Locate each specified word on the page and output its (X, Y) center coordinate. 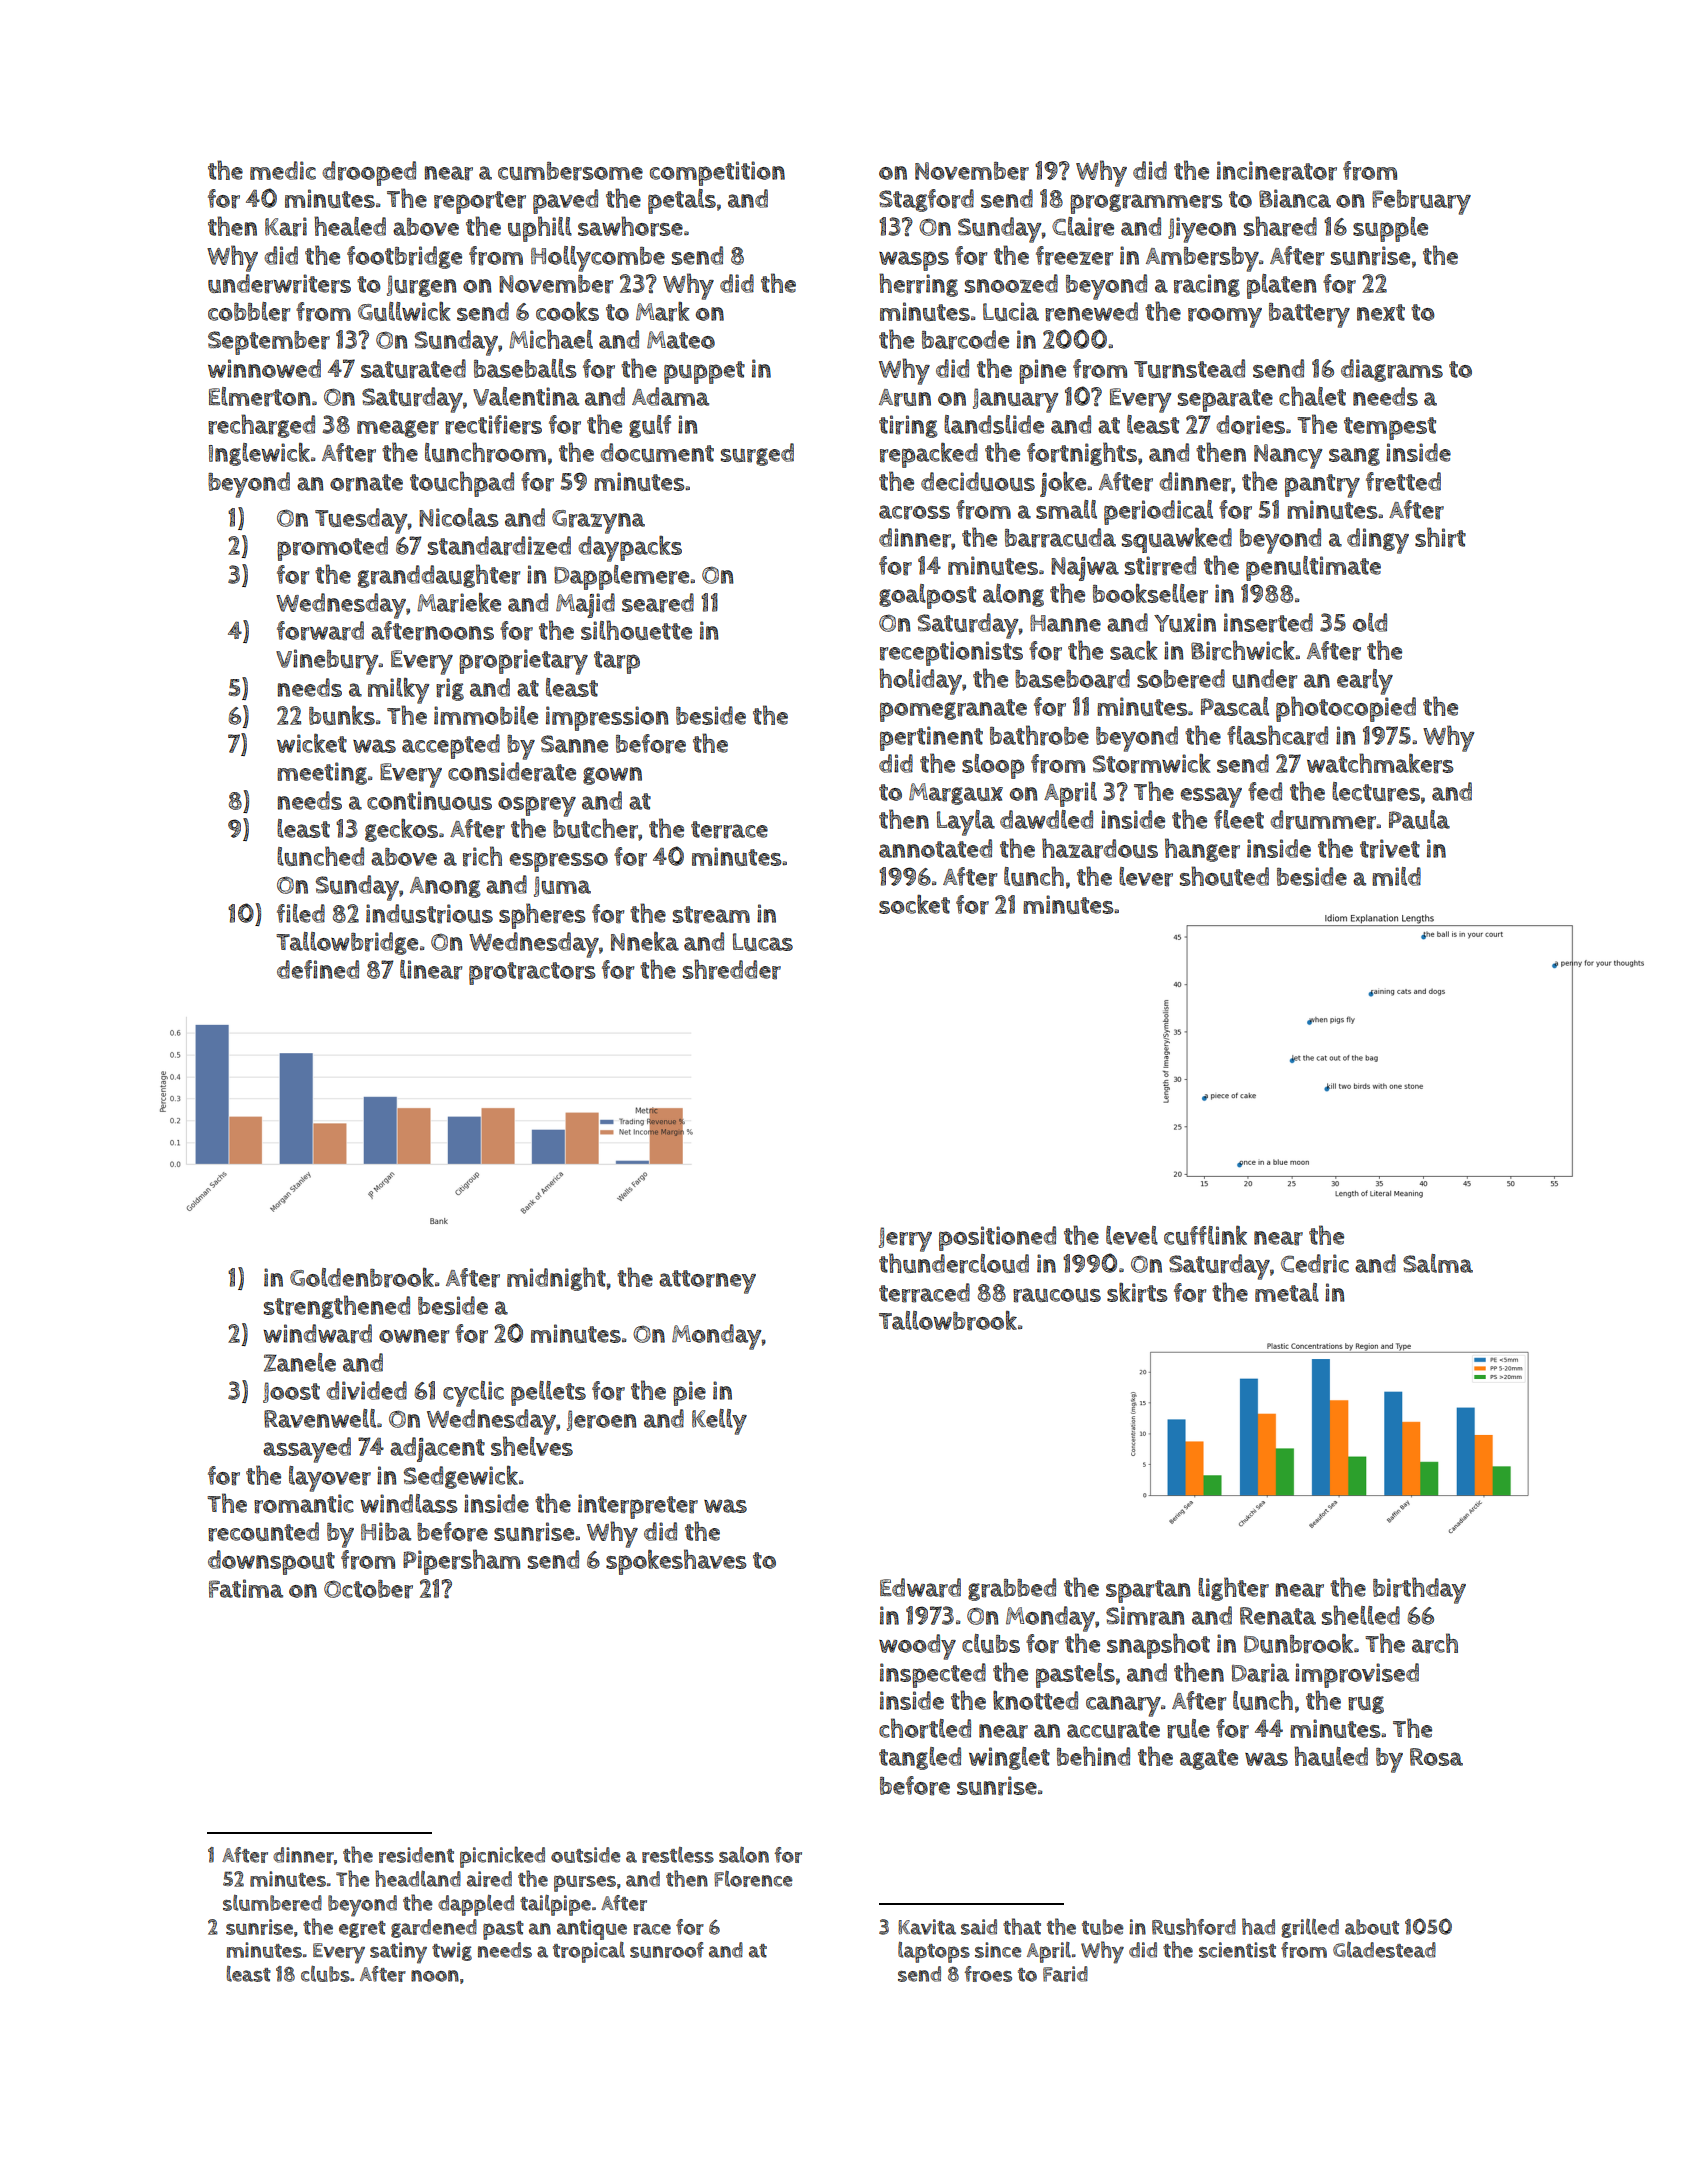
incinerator (1277, 171)
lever (1146, 877)
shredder (732, 969)
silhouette (636, 630)
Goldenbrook (362, 1278)
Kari (286, 227)
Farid (1065, 1974)
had (1258, 1926)
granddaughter (439, 576)
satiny (398, 1953)
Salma (1438, 1263)
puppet (704, 372)
